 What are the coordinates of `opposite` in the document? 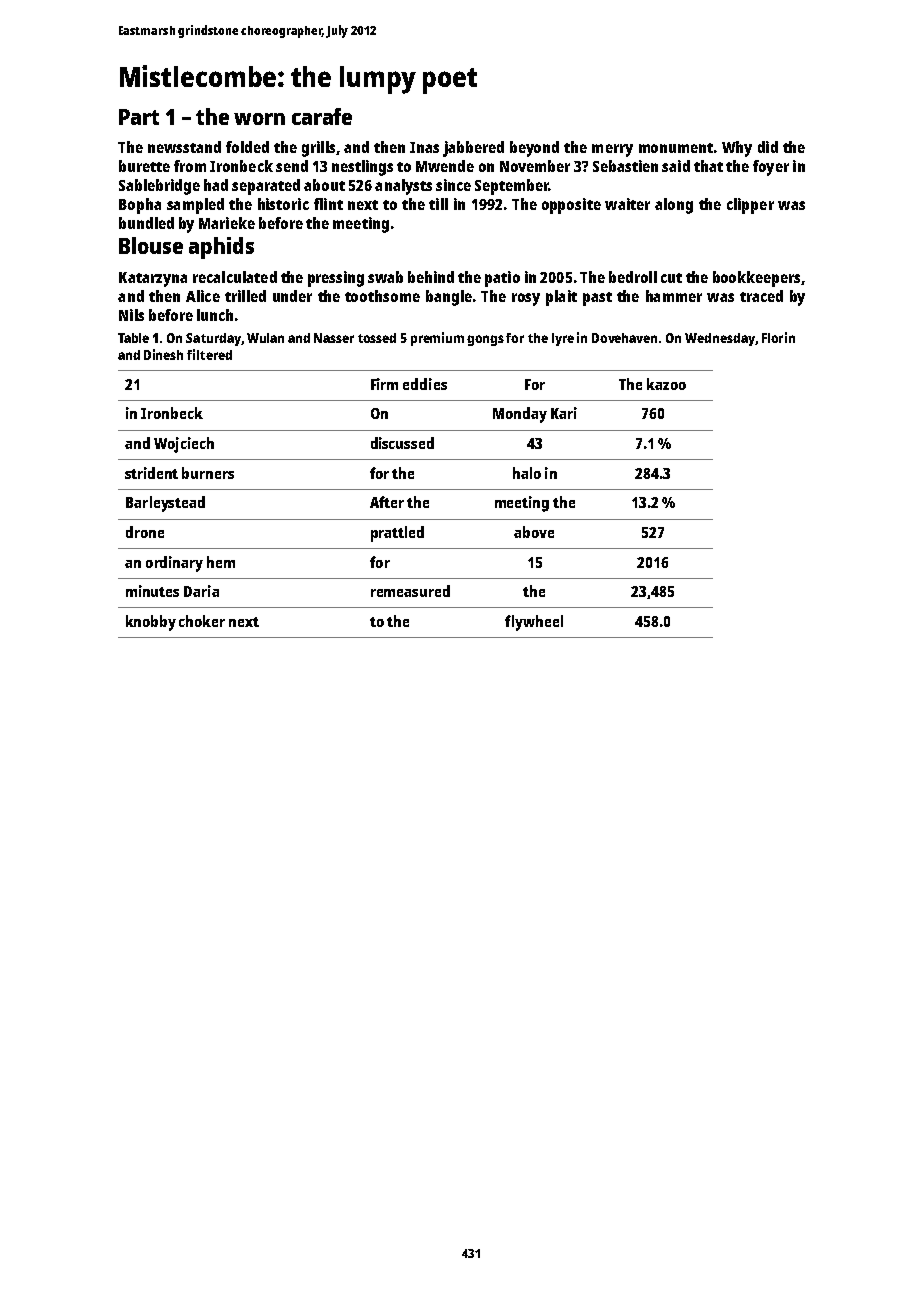 It's located at (571, 206).
